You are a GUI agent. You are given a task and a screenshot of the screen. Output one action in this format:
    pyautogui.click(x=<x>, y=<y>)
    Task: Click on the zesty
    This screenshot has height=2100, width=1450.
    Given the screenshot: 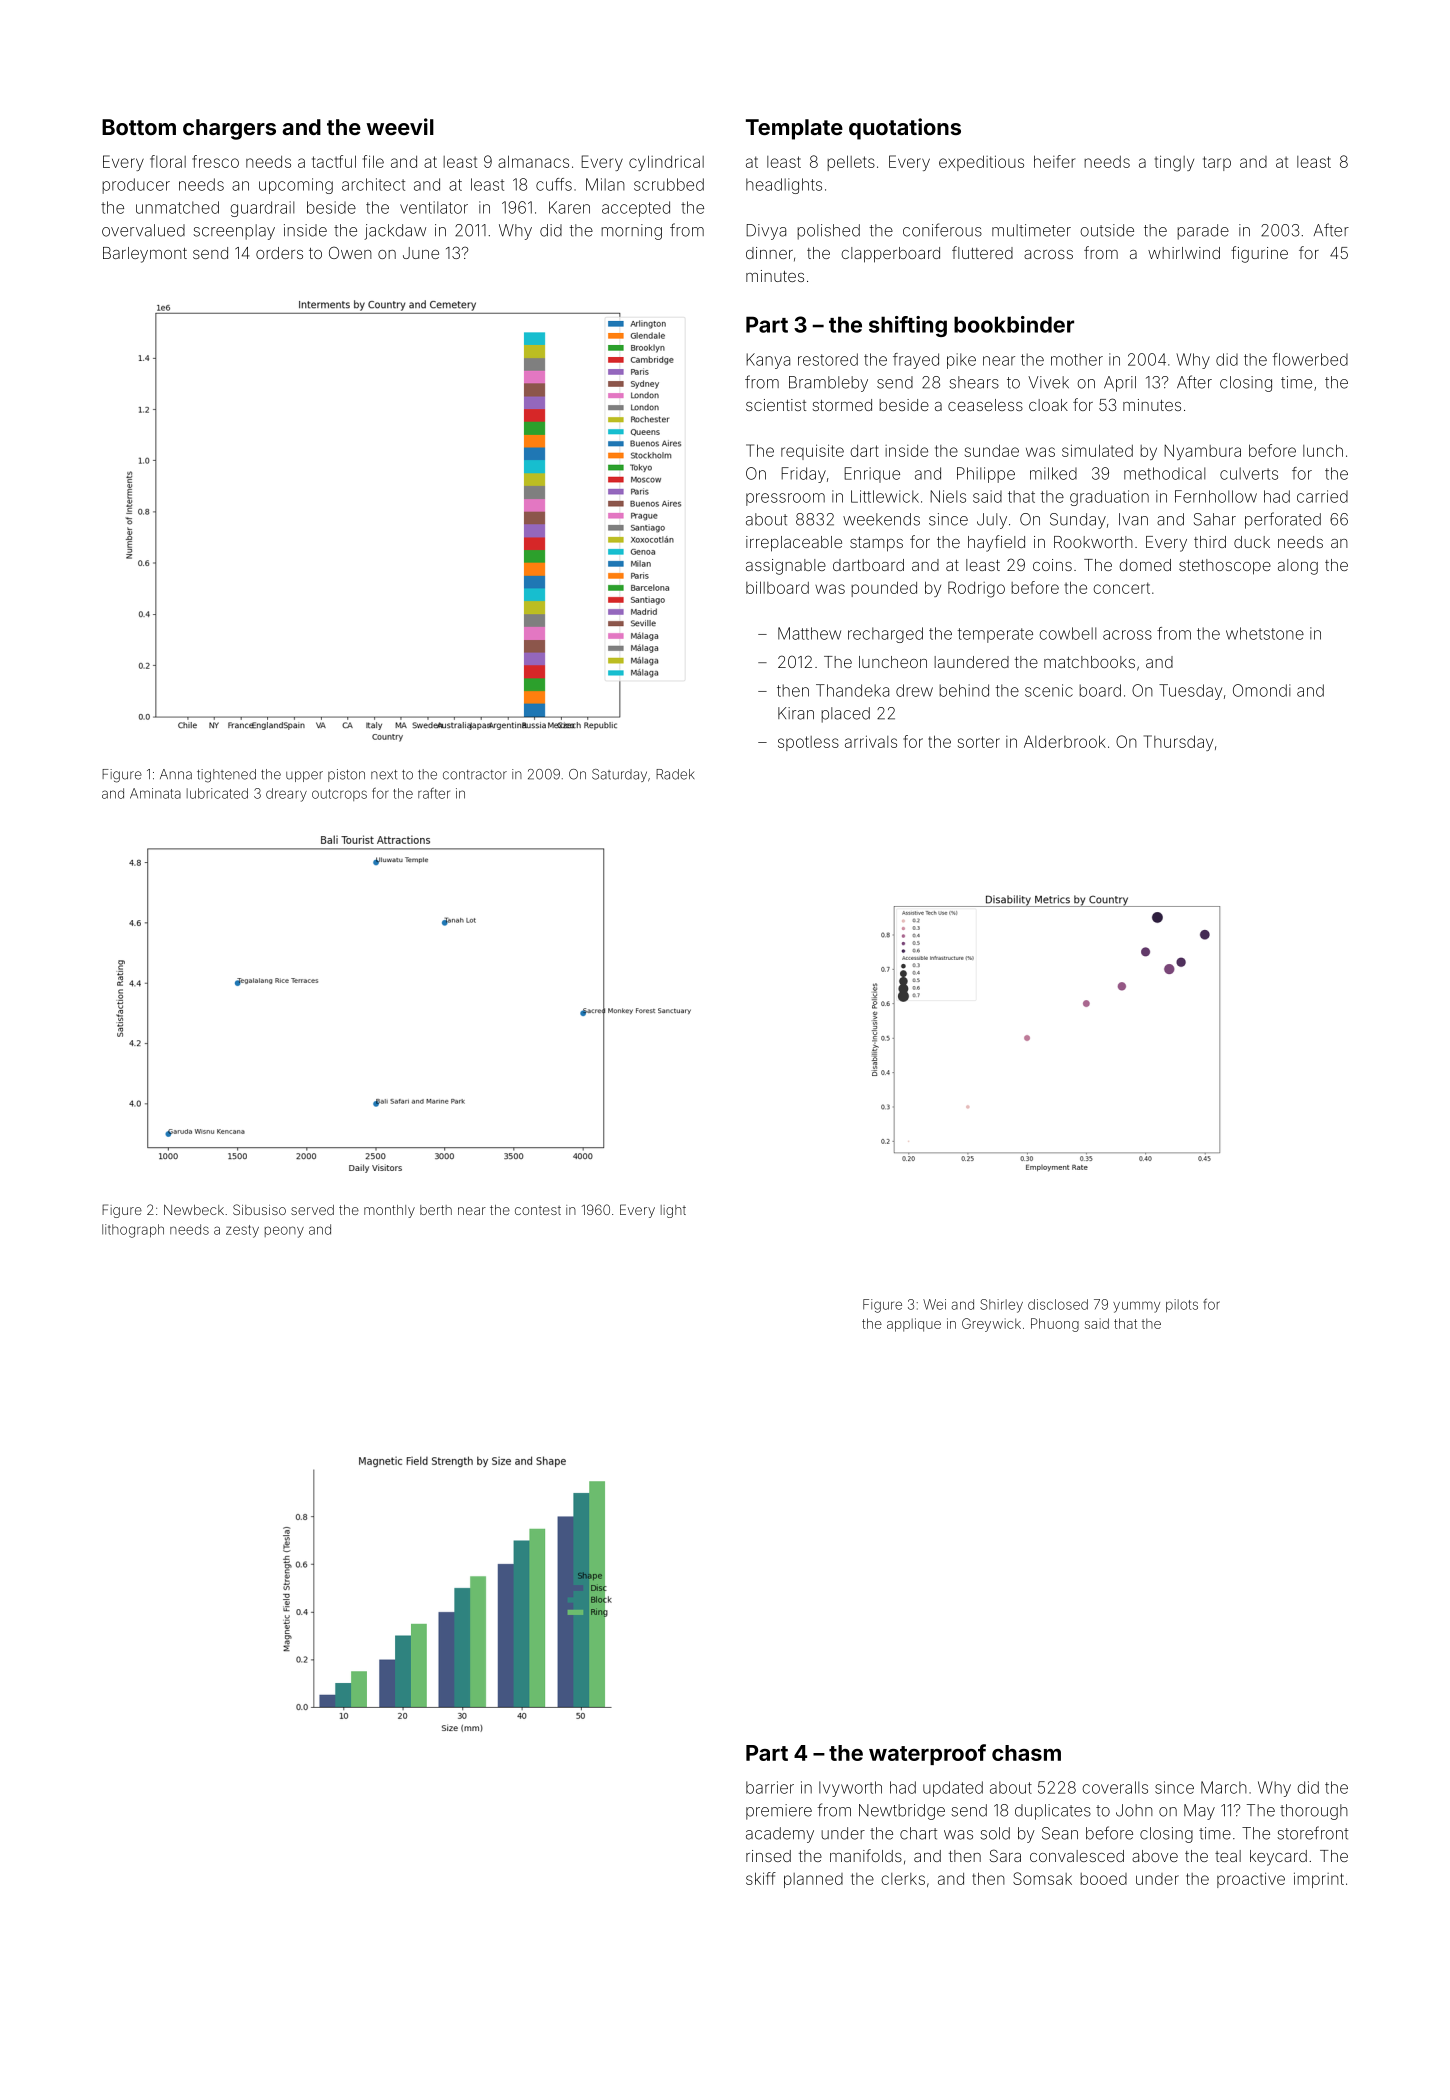 What is the action you would take?
    pyautogui.click(x=242, y=1231)
